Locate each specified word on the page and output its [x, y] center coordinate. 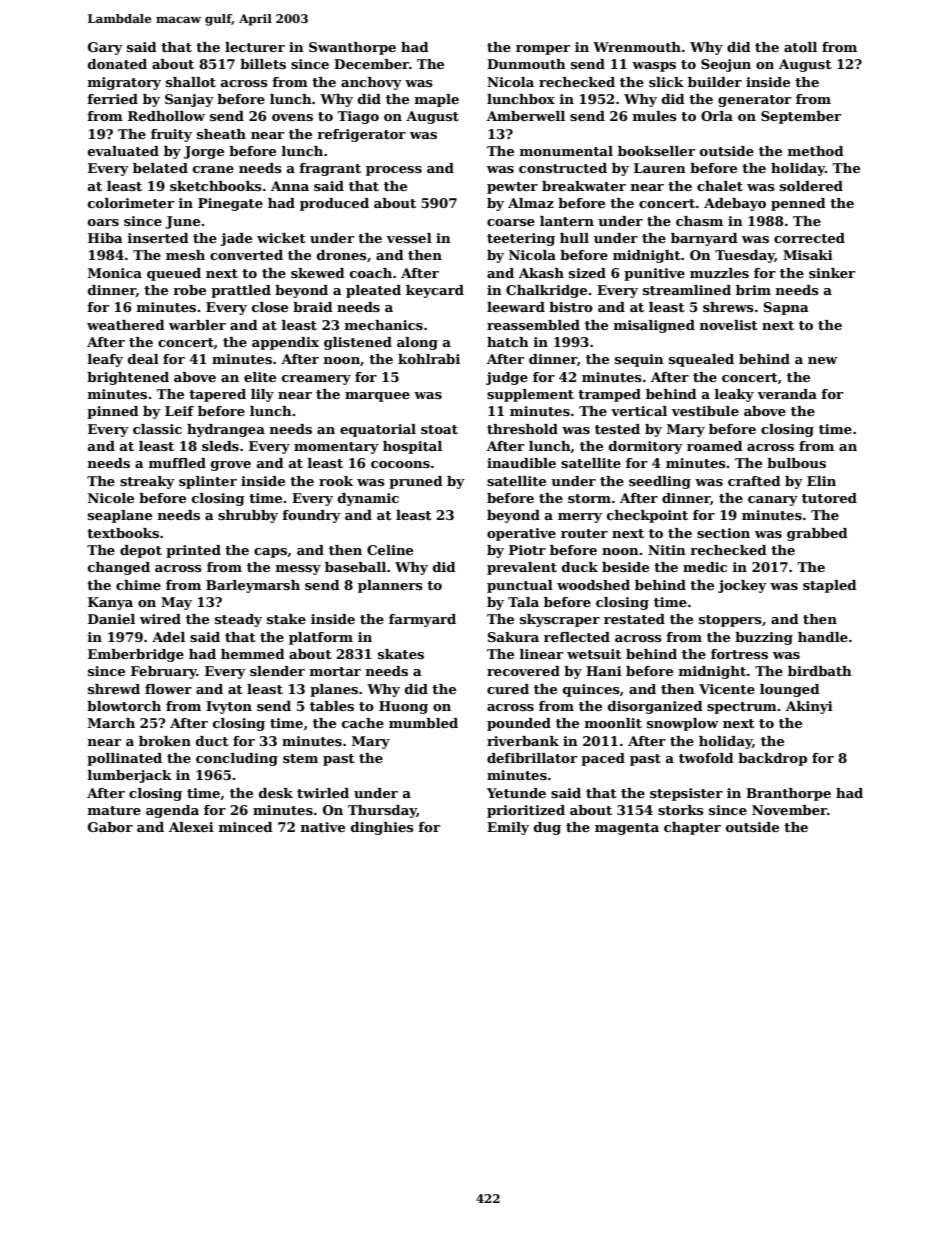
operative [521, 534]
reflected [577, 637]
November [789, 810]
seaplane [120, 516]
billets [263, 64]
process [394, 171]
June [182, 222]
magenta [627, 829]
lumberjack [130, 776]
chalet [720, 186]
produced [334, 204]
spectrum [742, 708]
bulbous [796, 463]
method [816, 151]
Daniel [111, 619]
